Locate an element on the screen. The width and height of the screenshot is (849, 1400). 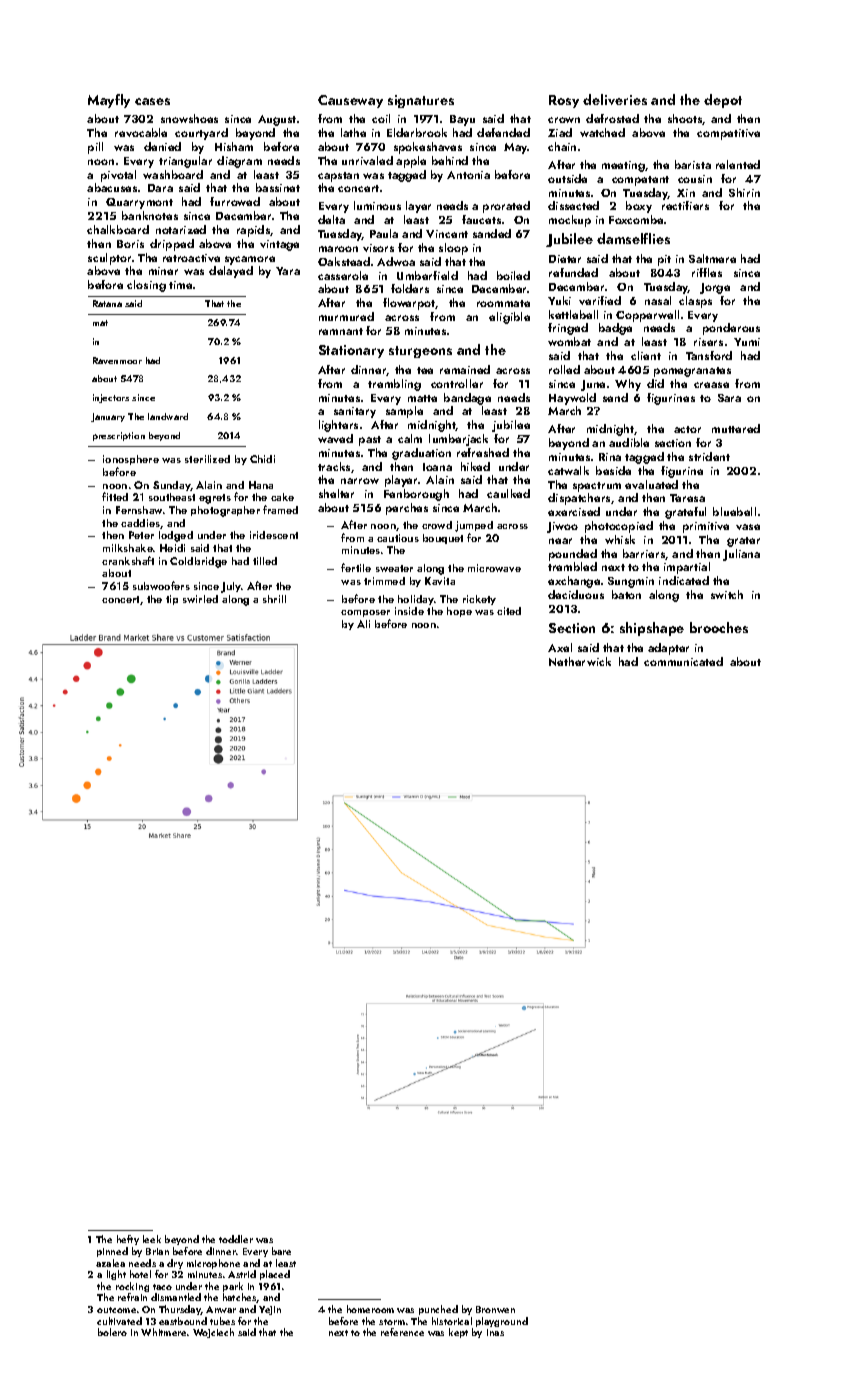
playground is located at coordinates (502, 1322).
